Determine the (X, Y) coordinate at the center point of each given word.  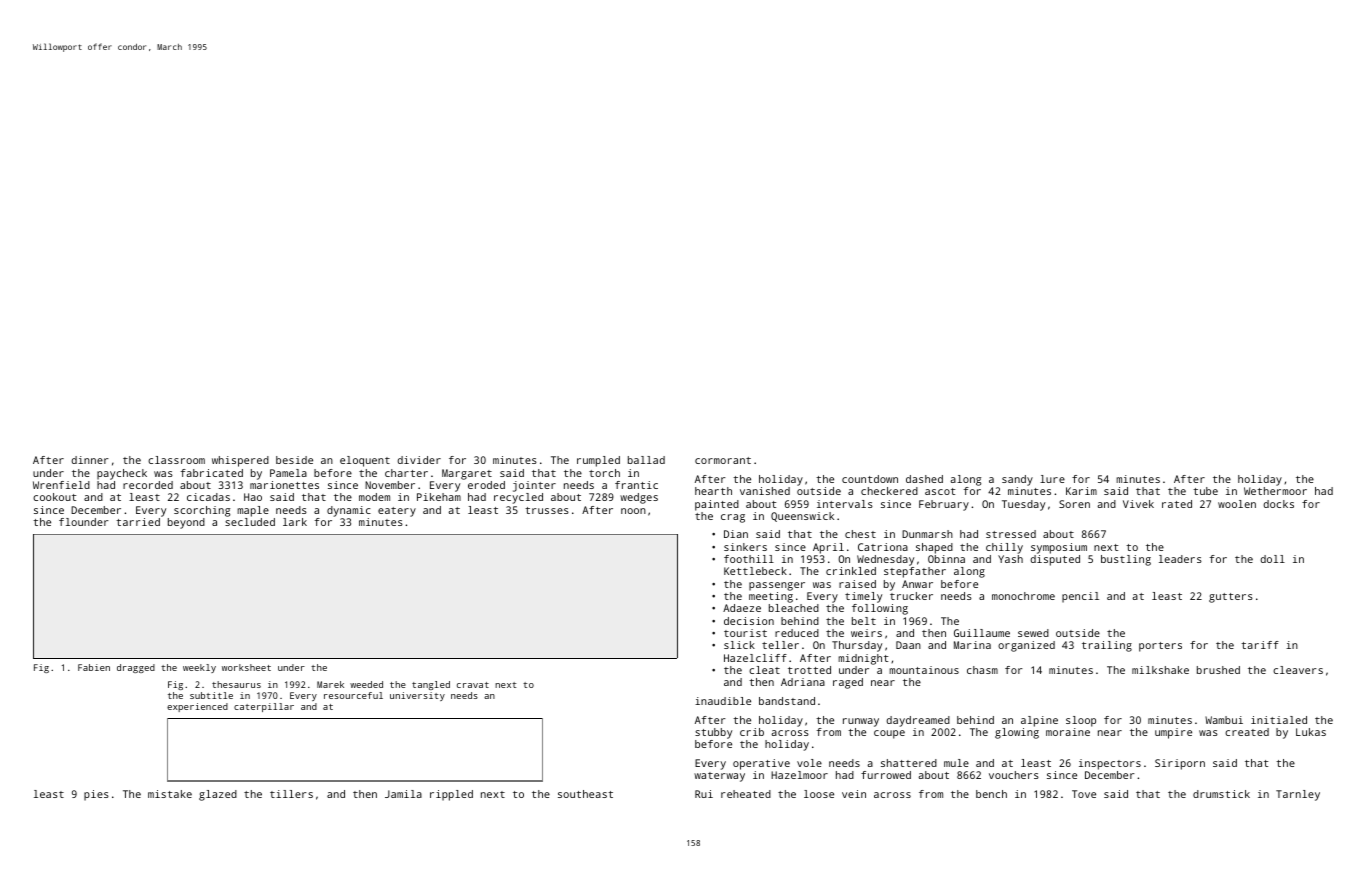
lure (1052, 479)
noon (633, 511)
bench (991, 794)
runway (861, 722)
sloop (1081, 721)
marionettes (284, 485)
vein (854, 794)
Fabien (94, 667)
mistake (170, 794)
